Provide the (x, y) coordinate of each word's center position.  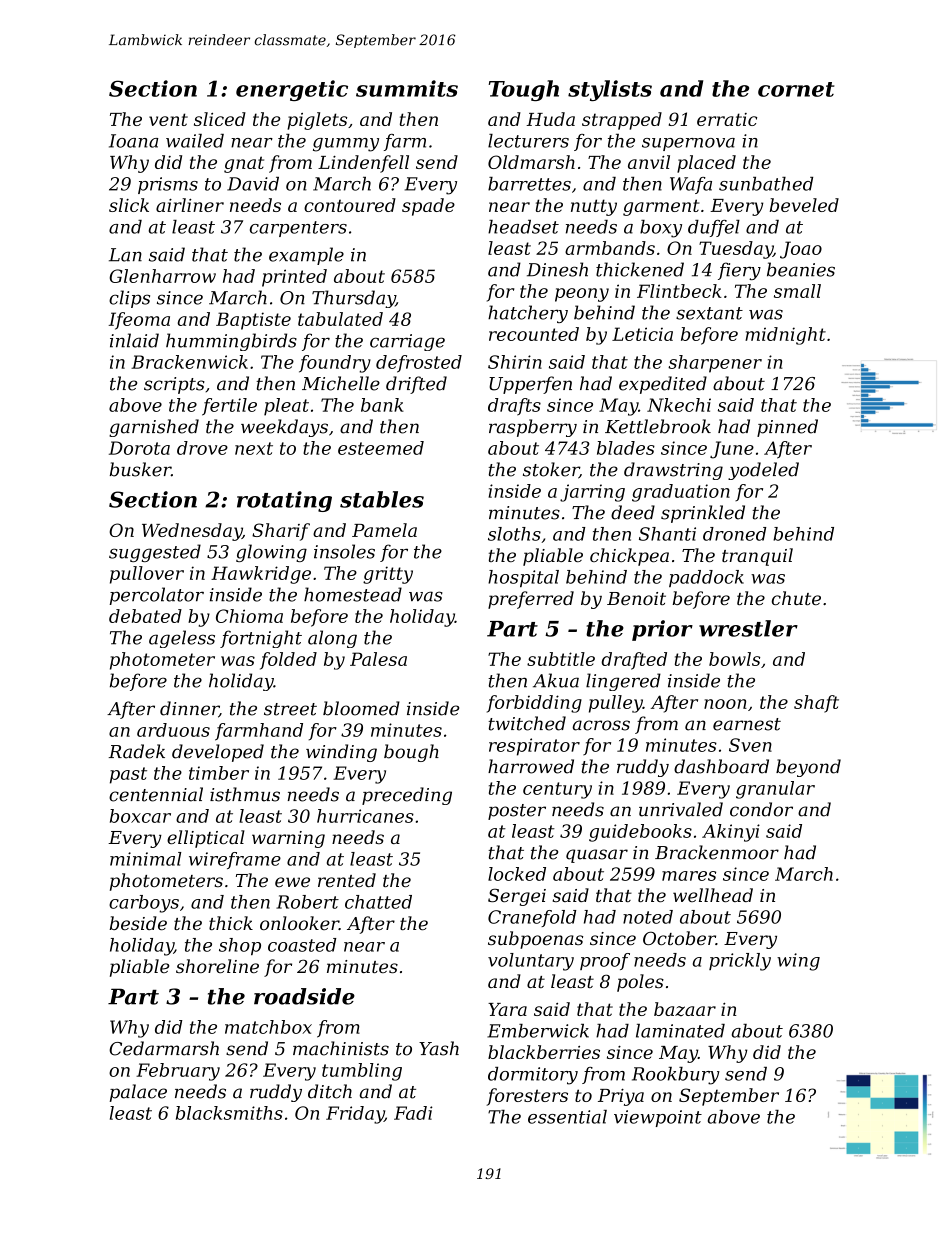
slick (129, 205)
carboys (144, 904)
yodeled (763, 471)
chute (796, 598)
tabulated (340, 319)
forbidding (534, 704)
